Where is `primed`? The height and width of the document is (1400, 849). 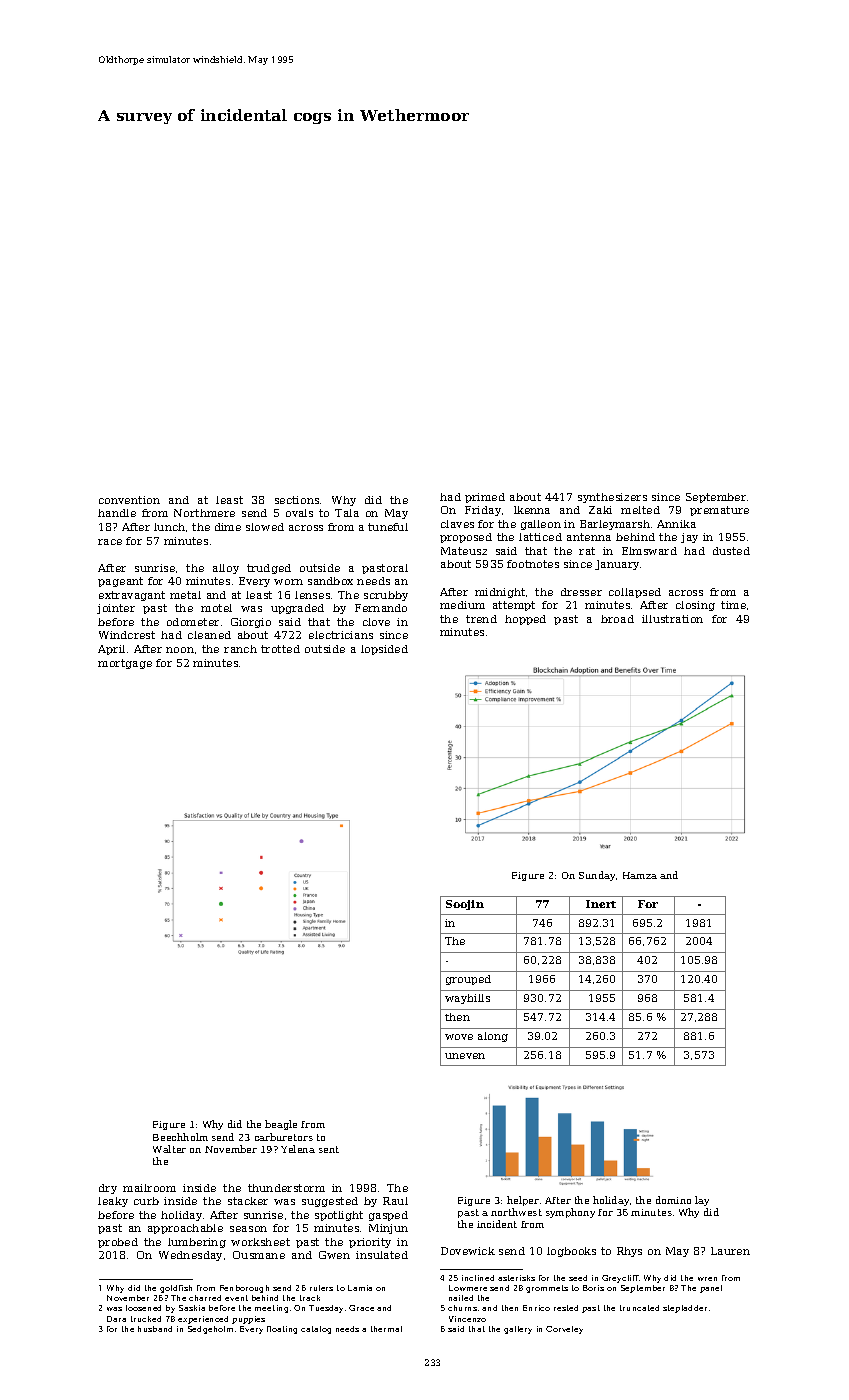 primed is located at coordinates (485, 498).
